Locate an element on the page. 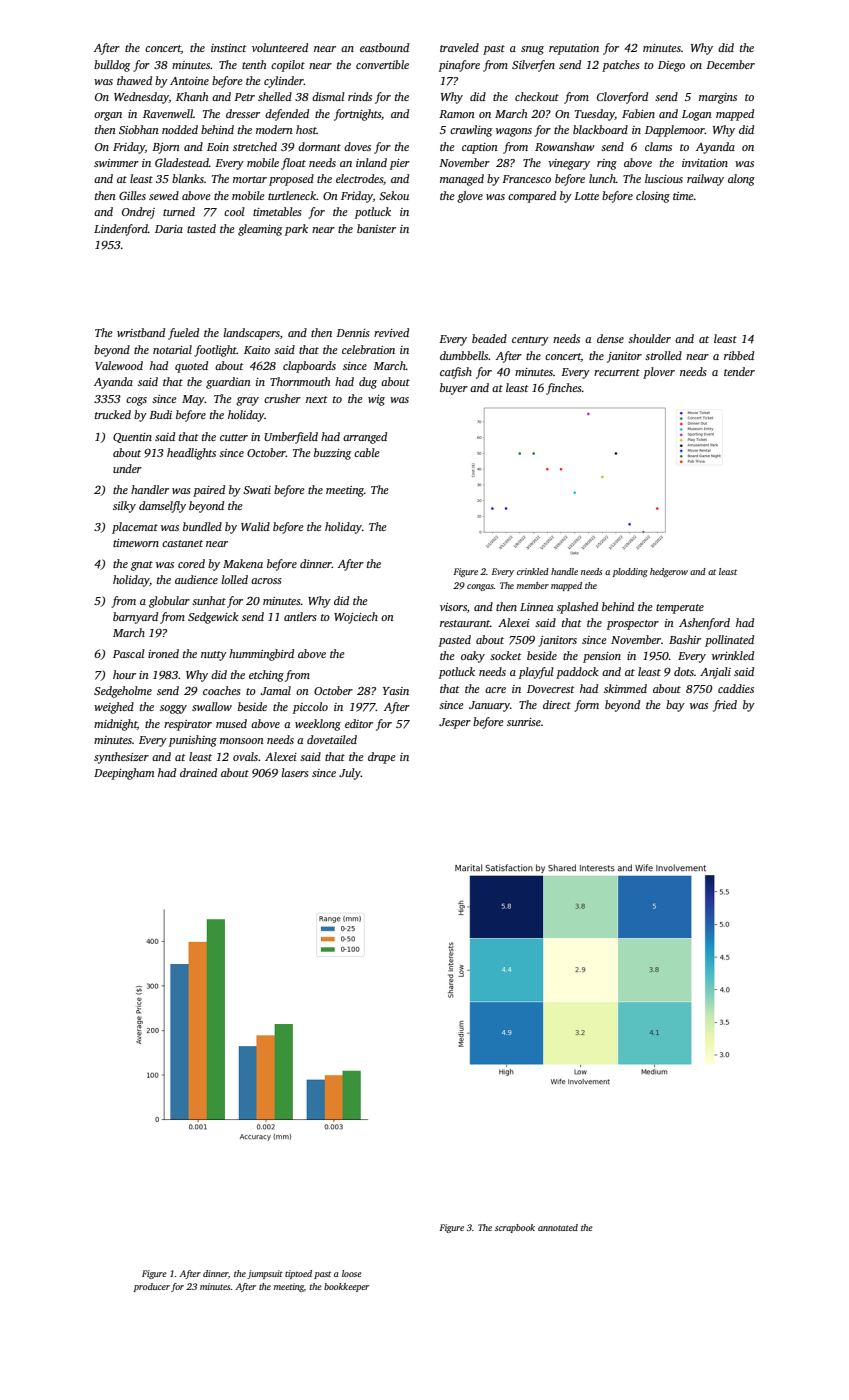 The image size is (849, 1400). mortar is located at coordinates (250, 179).
